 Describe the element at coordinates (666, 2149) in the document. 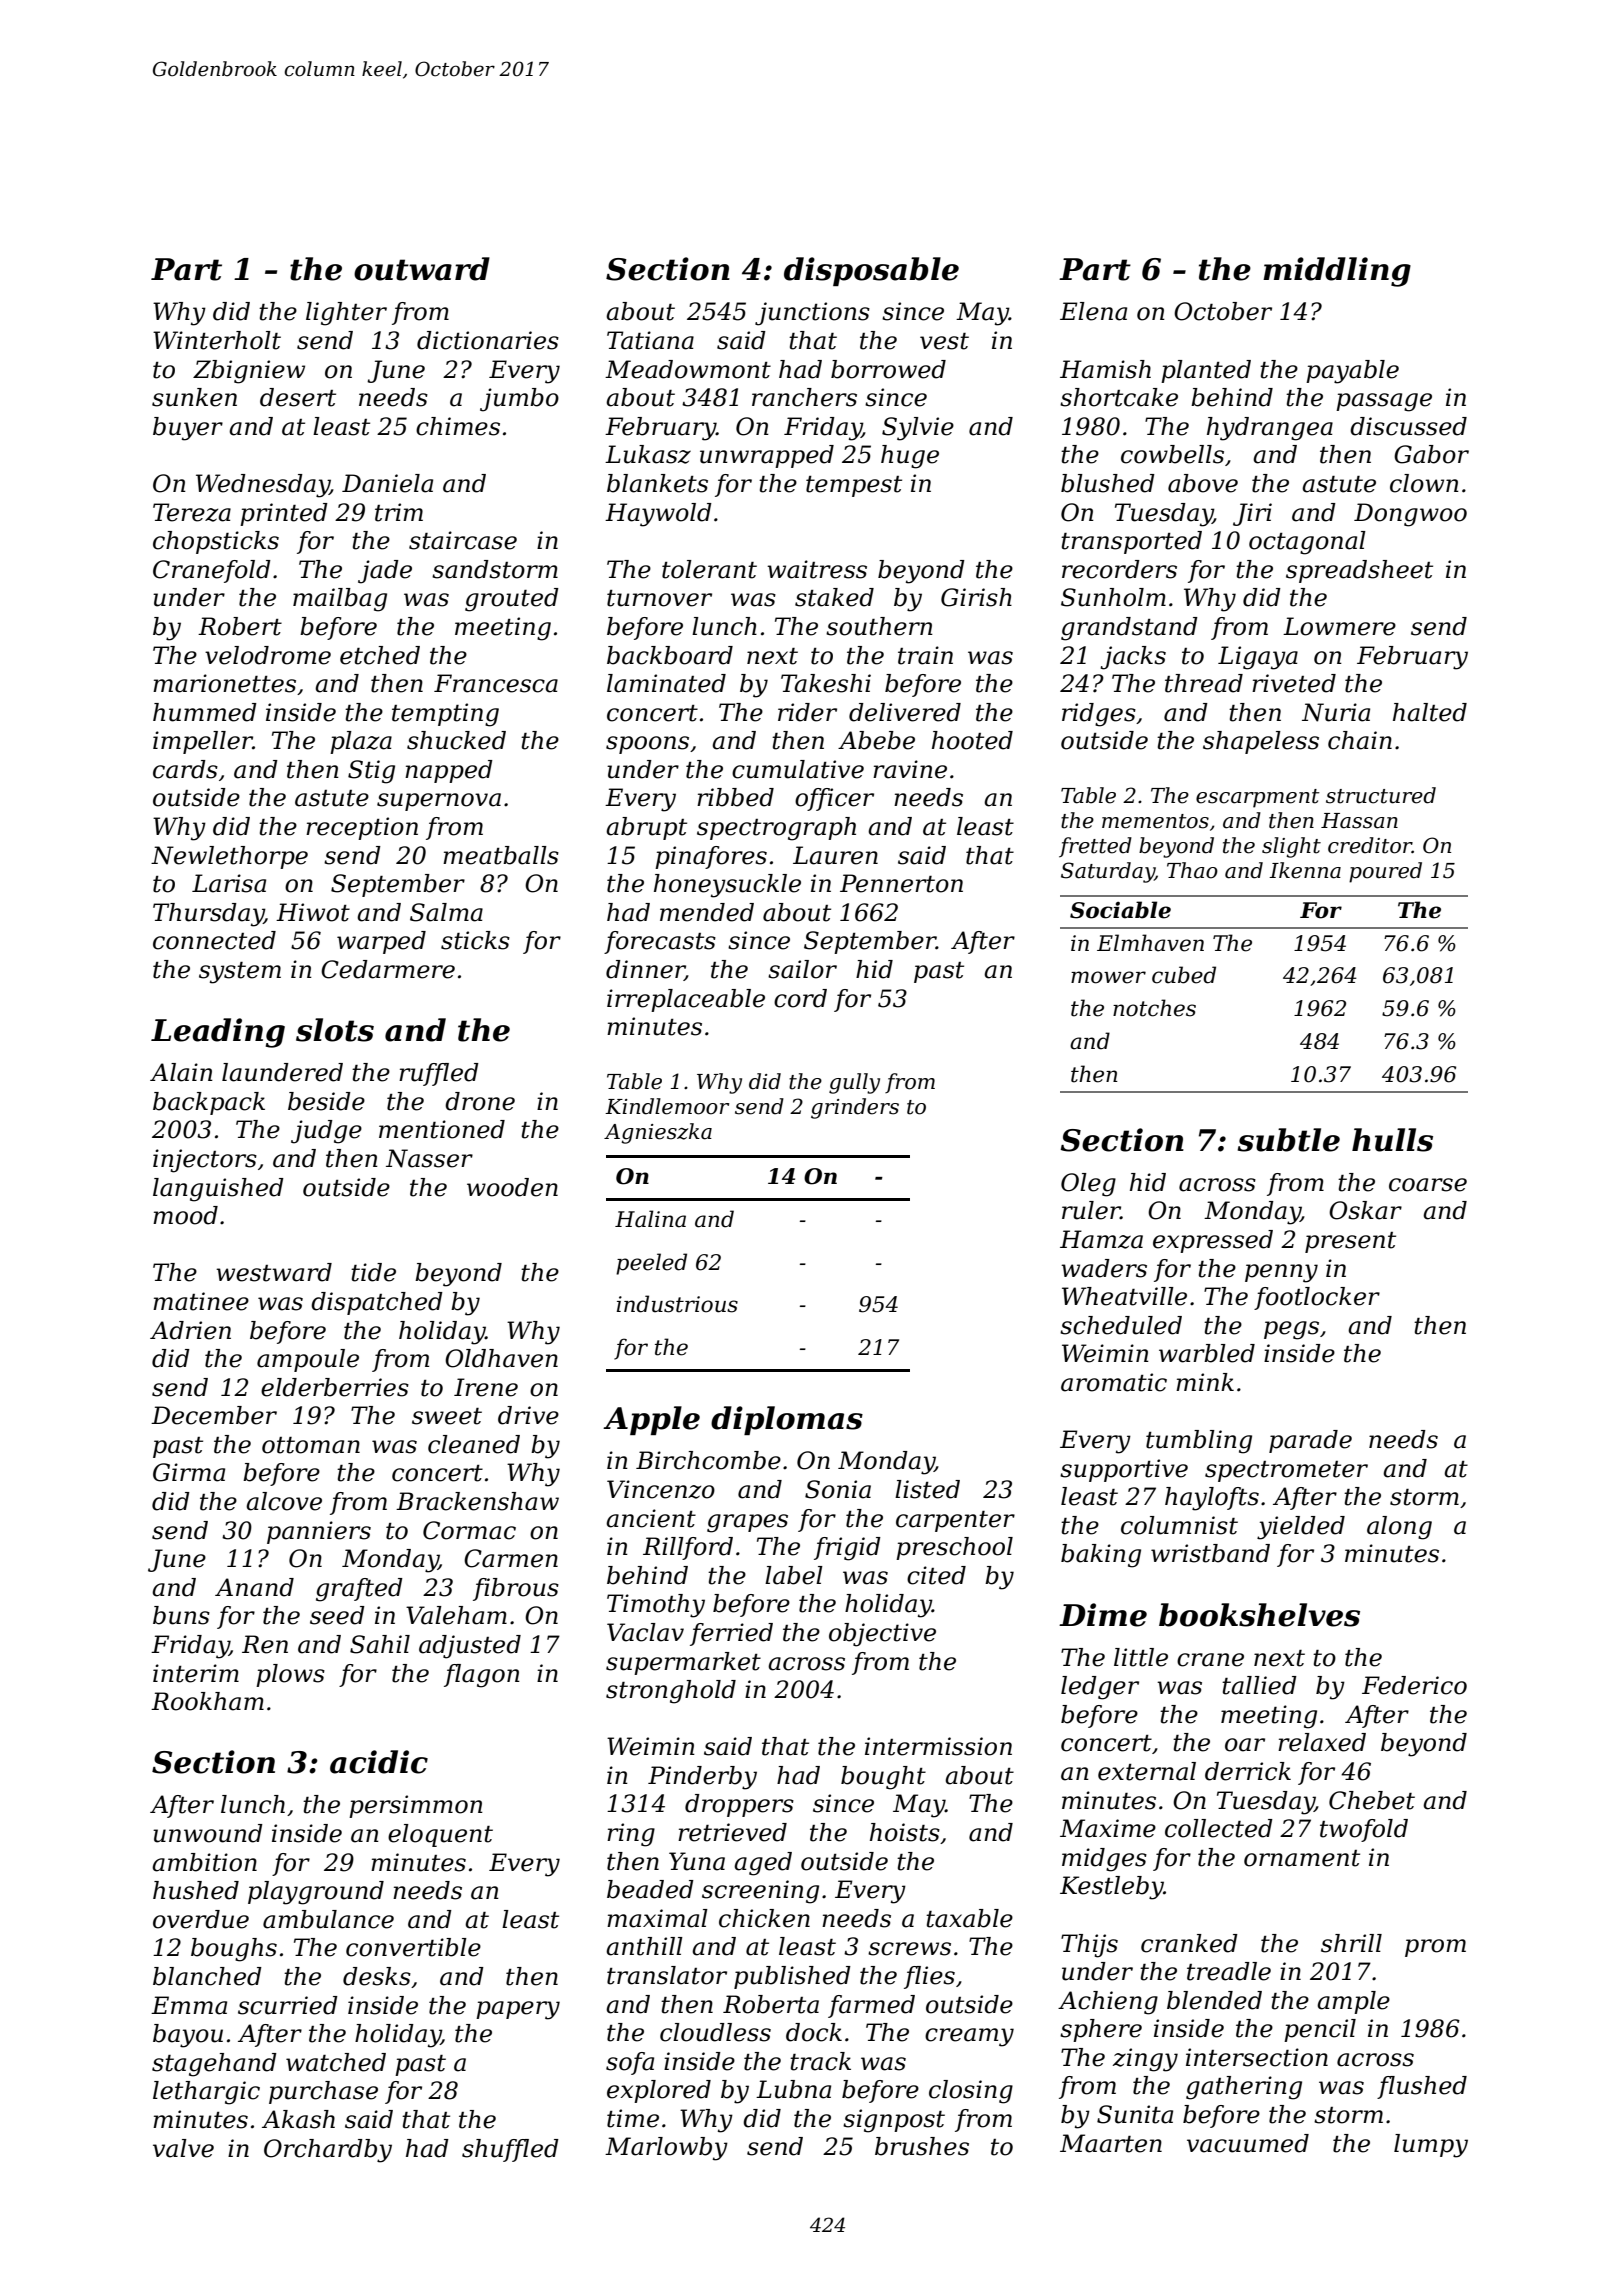

I see `Marlowby` at that location.
